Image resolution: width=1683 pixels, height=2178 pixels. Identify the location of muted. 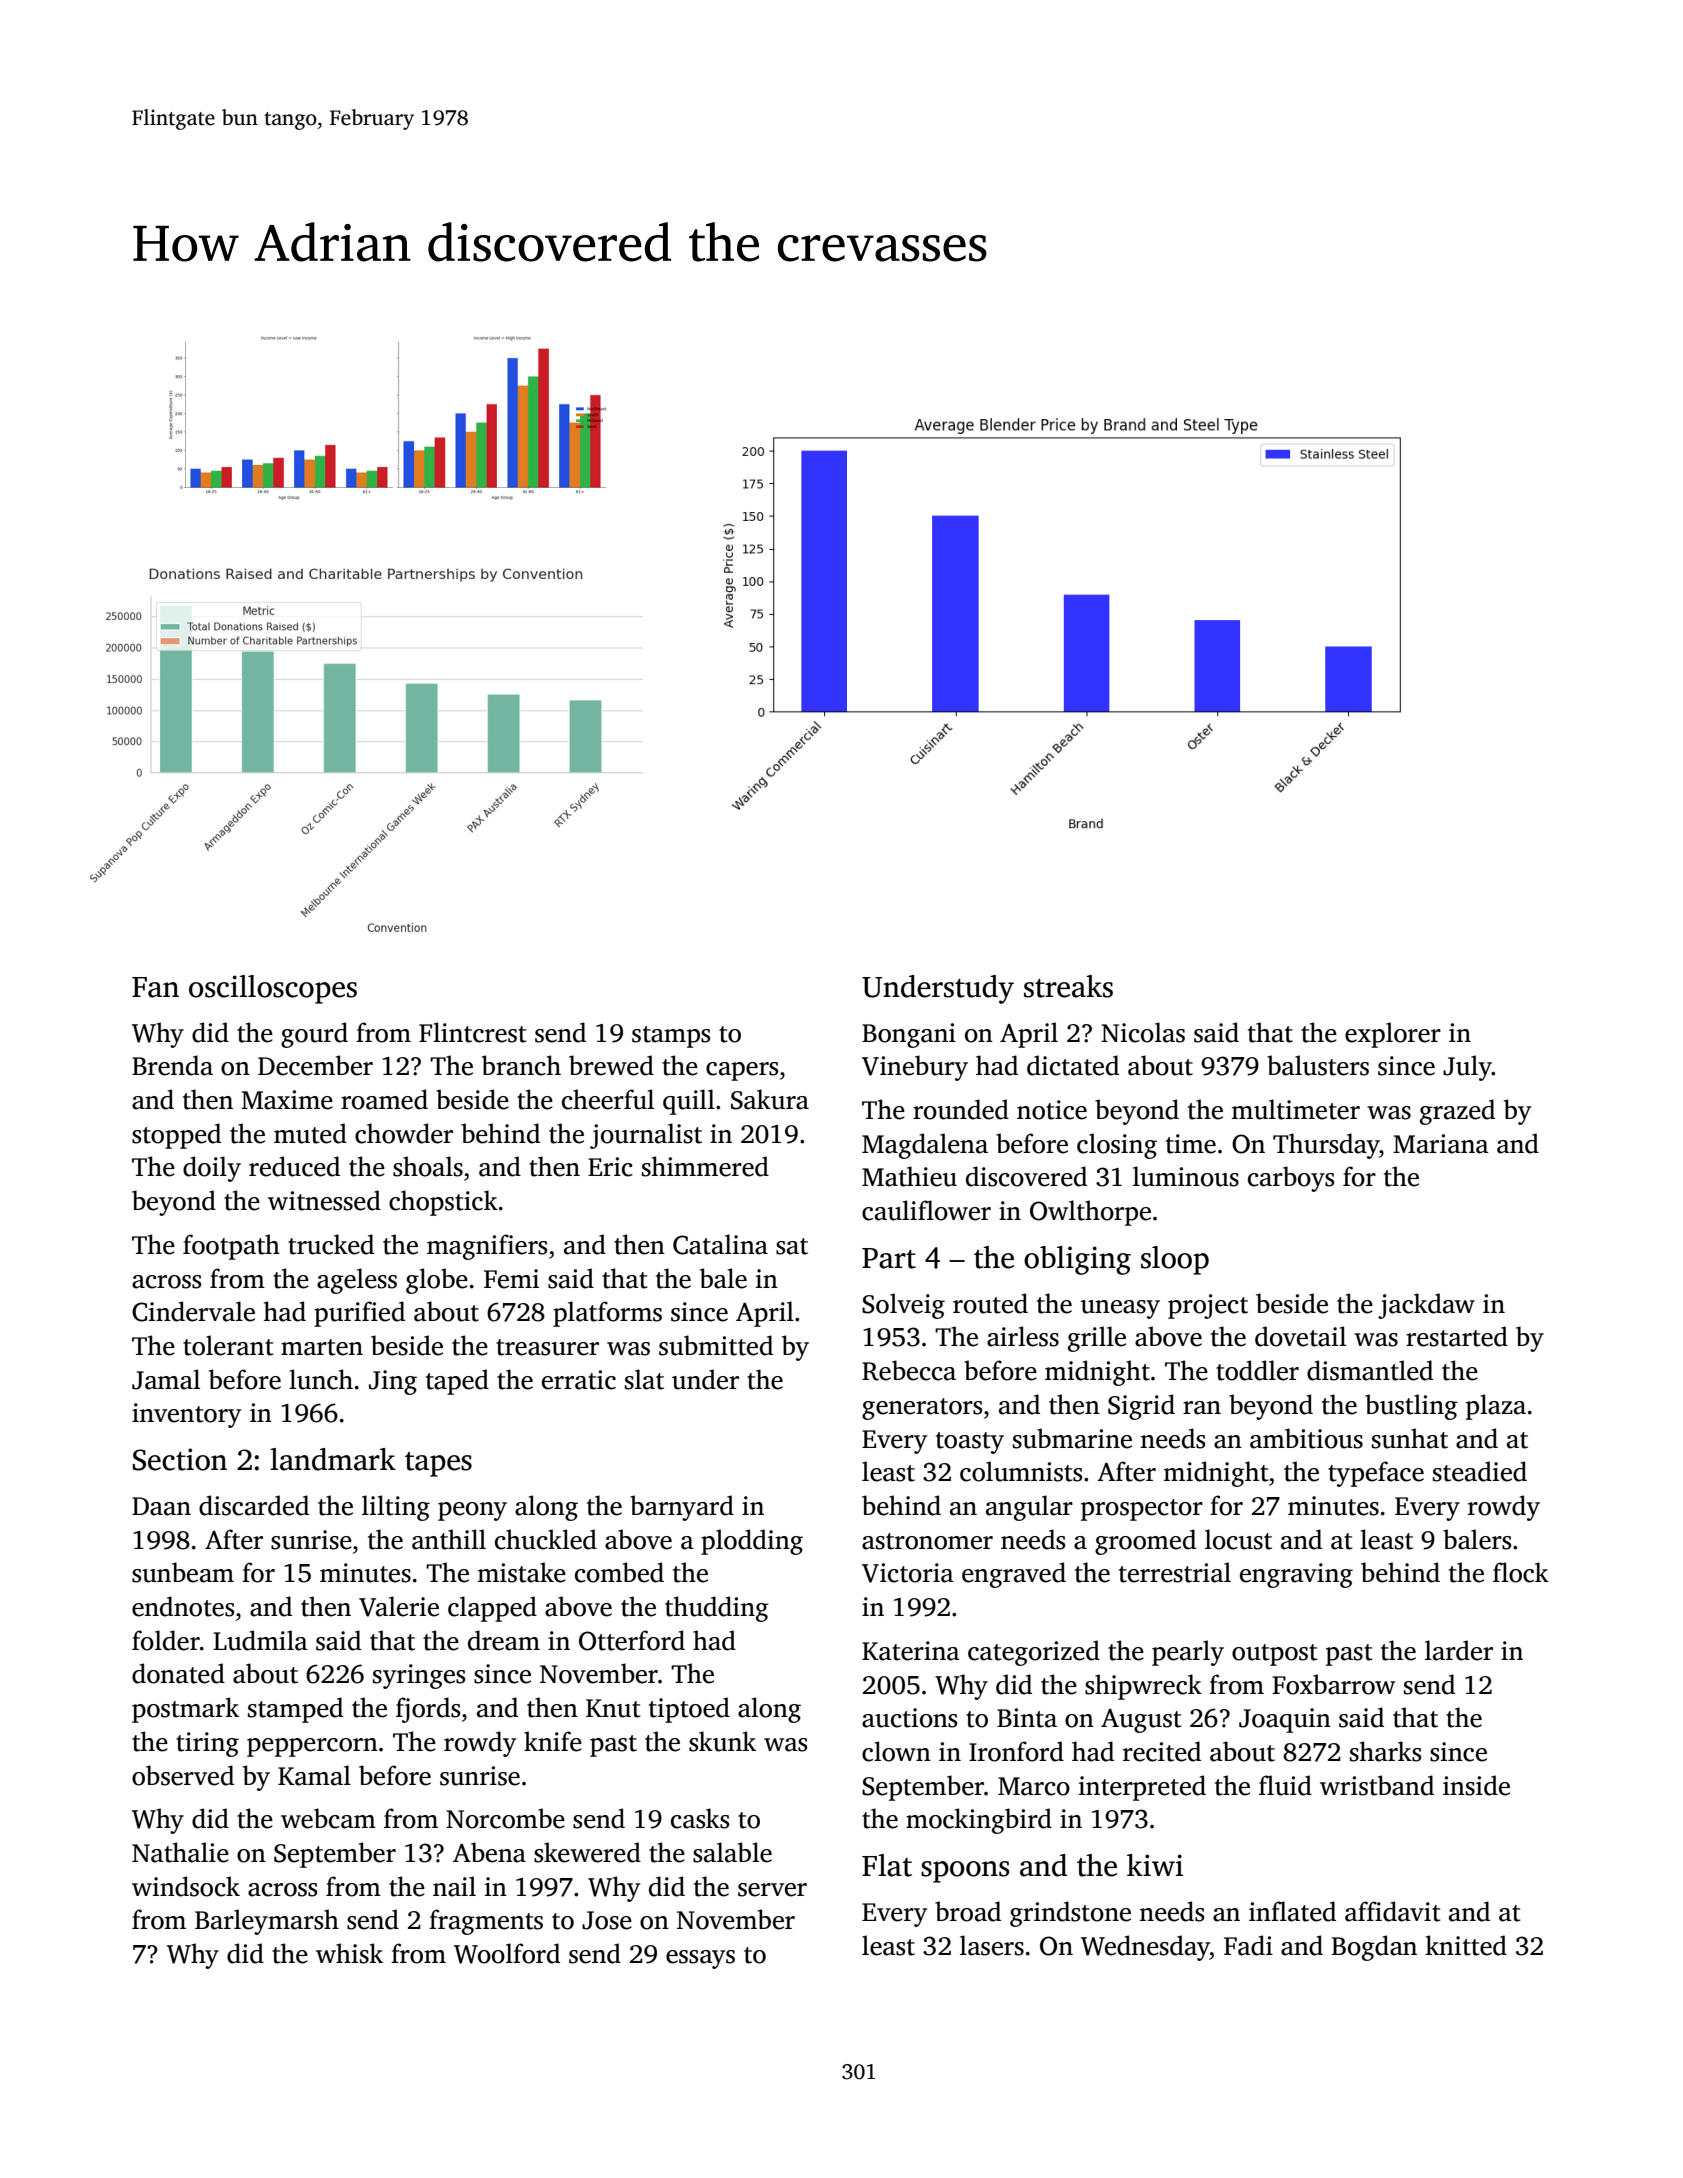
(310, 1133).
